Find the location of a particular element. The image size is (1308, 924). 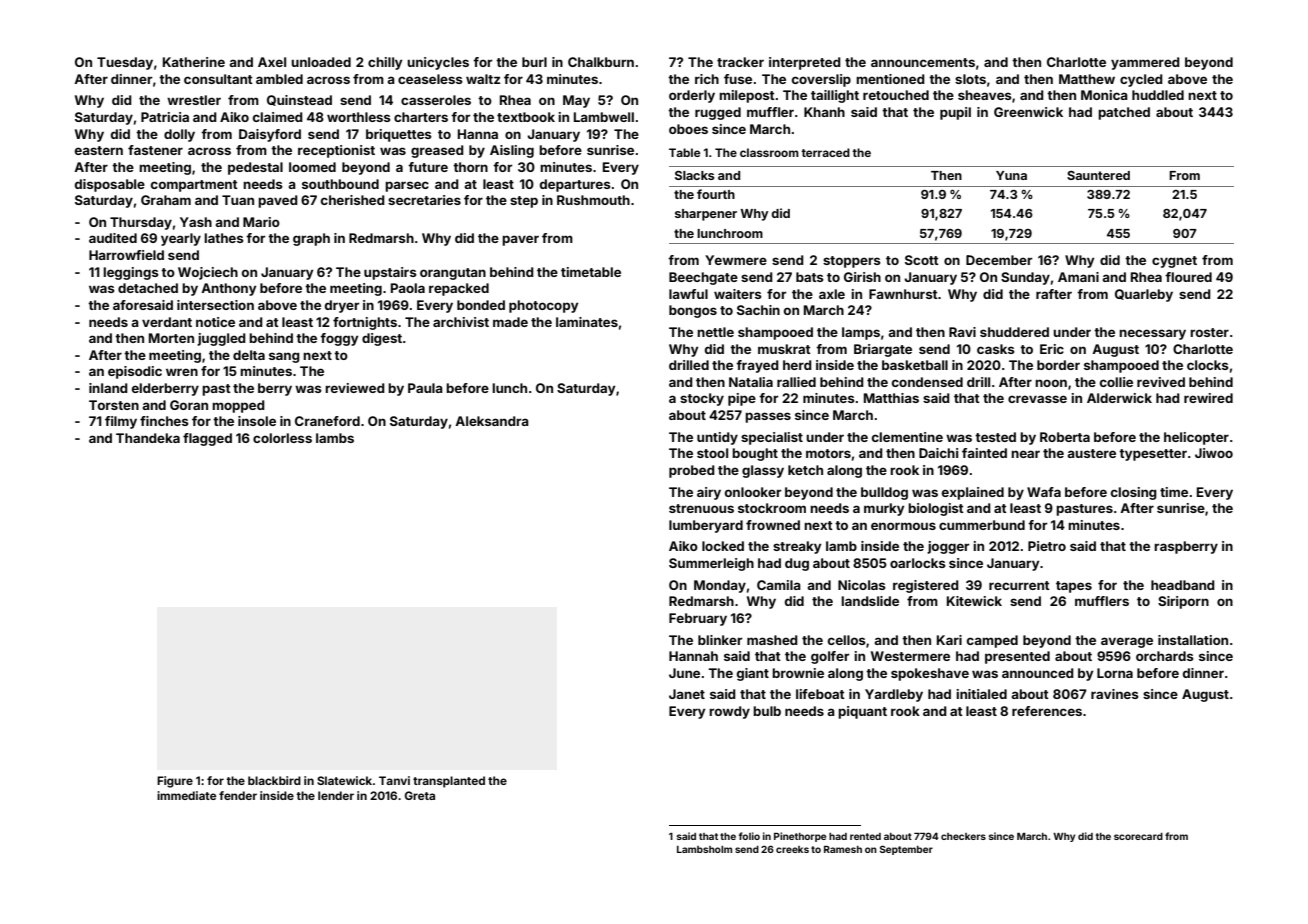

Sauntered is located at coordinates (1098, 175).
